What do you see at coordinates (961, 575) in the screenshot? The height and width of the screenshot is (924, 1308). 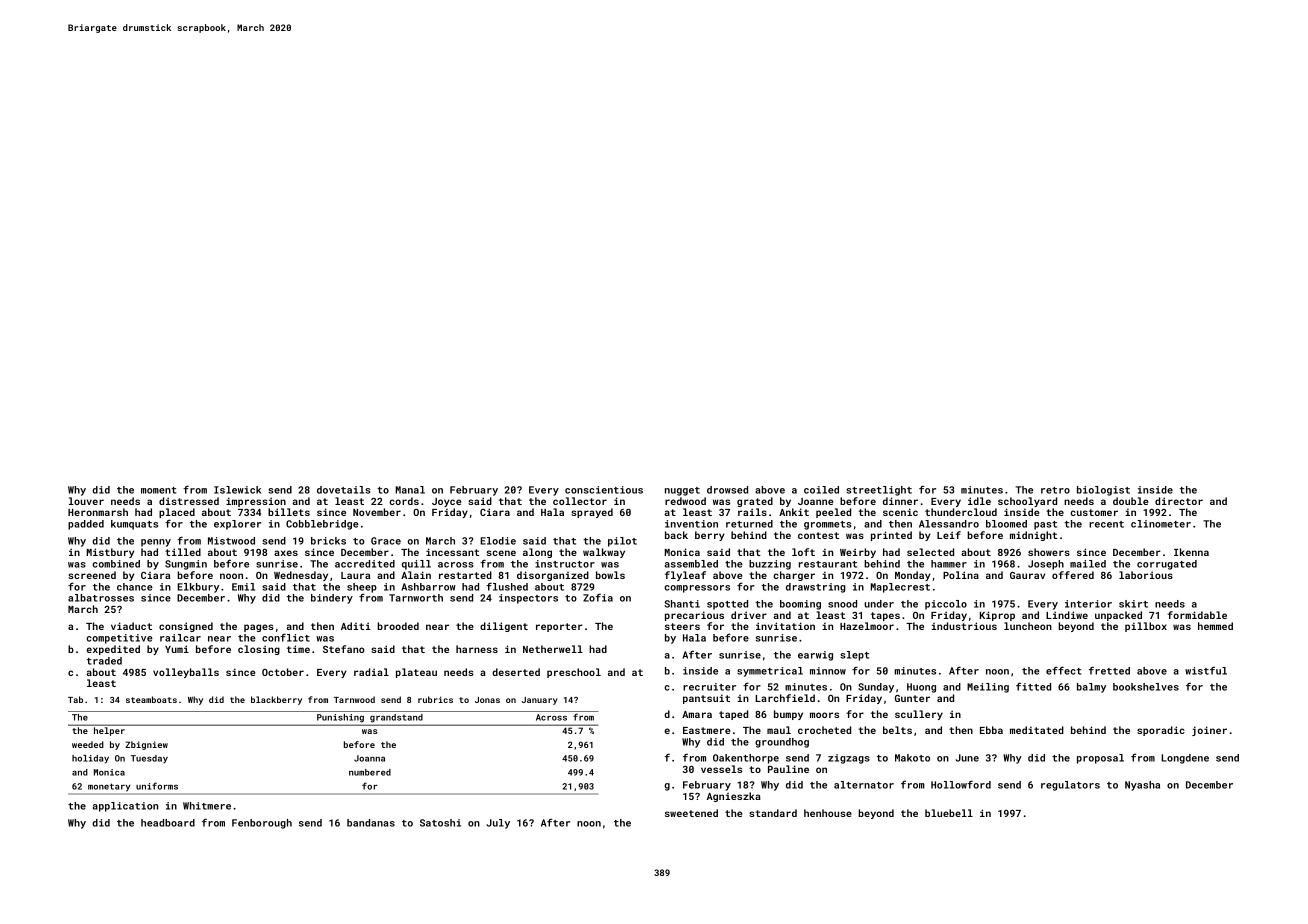 I see `Polina` at bounding box center [961, 575].
